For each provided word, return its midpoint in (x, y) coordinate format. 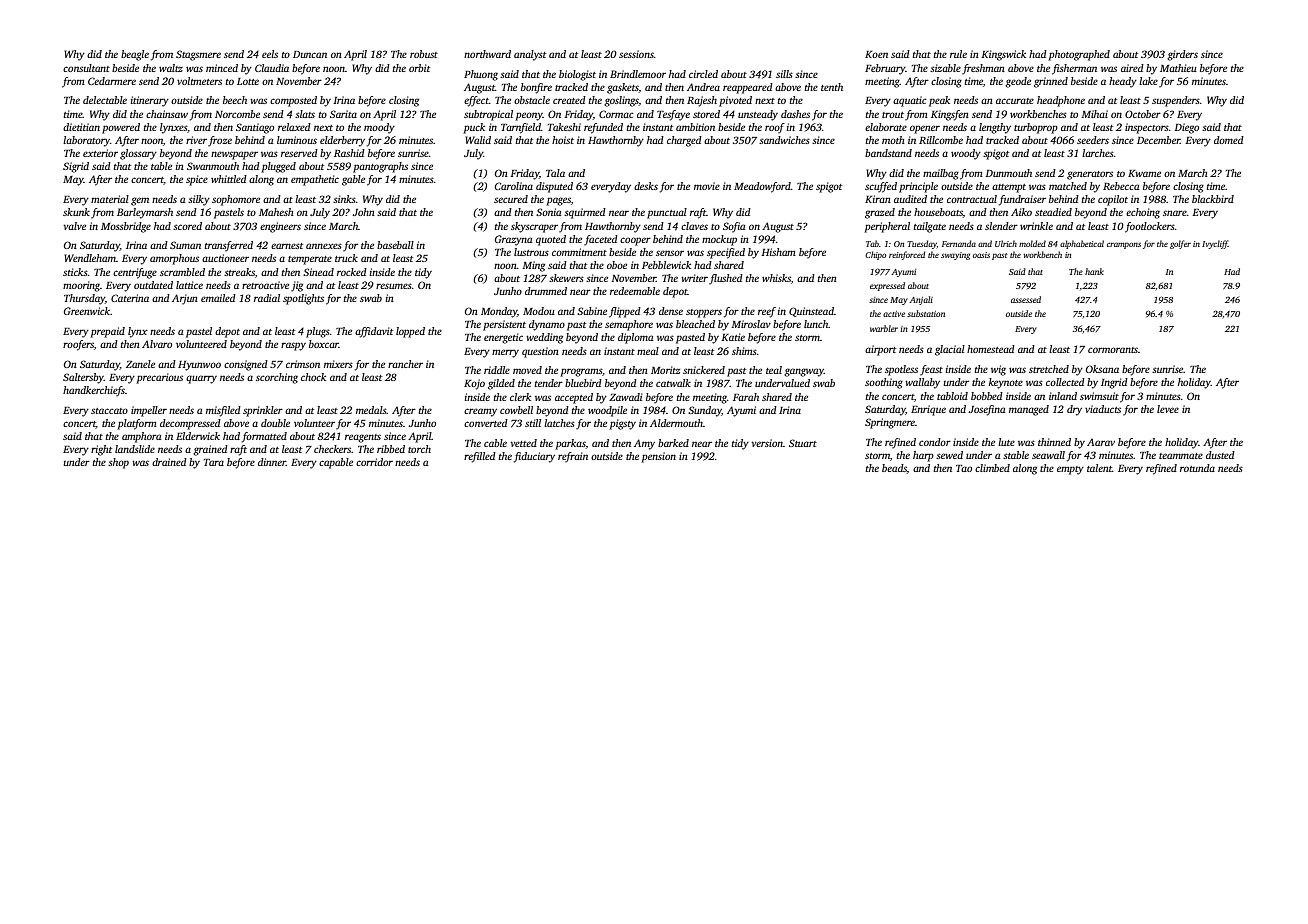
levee (1168, 409)
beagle (135, 55)
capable (336, 463)
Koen (876, 54)
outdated (153, 285)
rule (958, 54)
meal (648, 351)
